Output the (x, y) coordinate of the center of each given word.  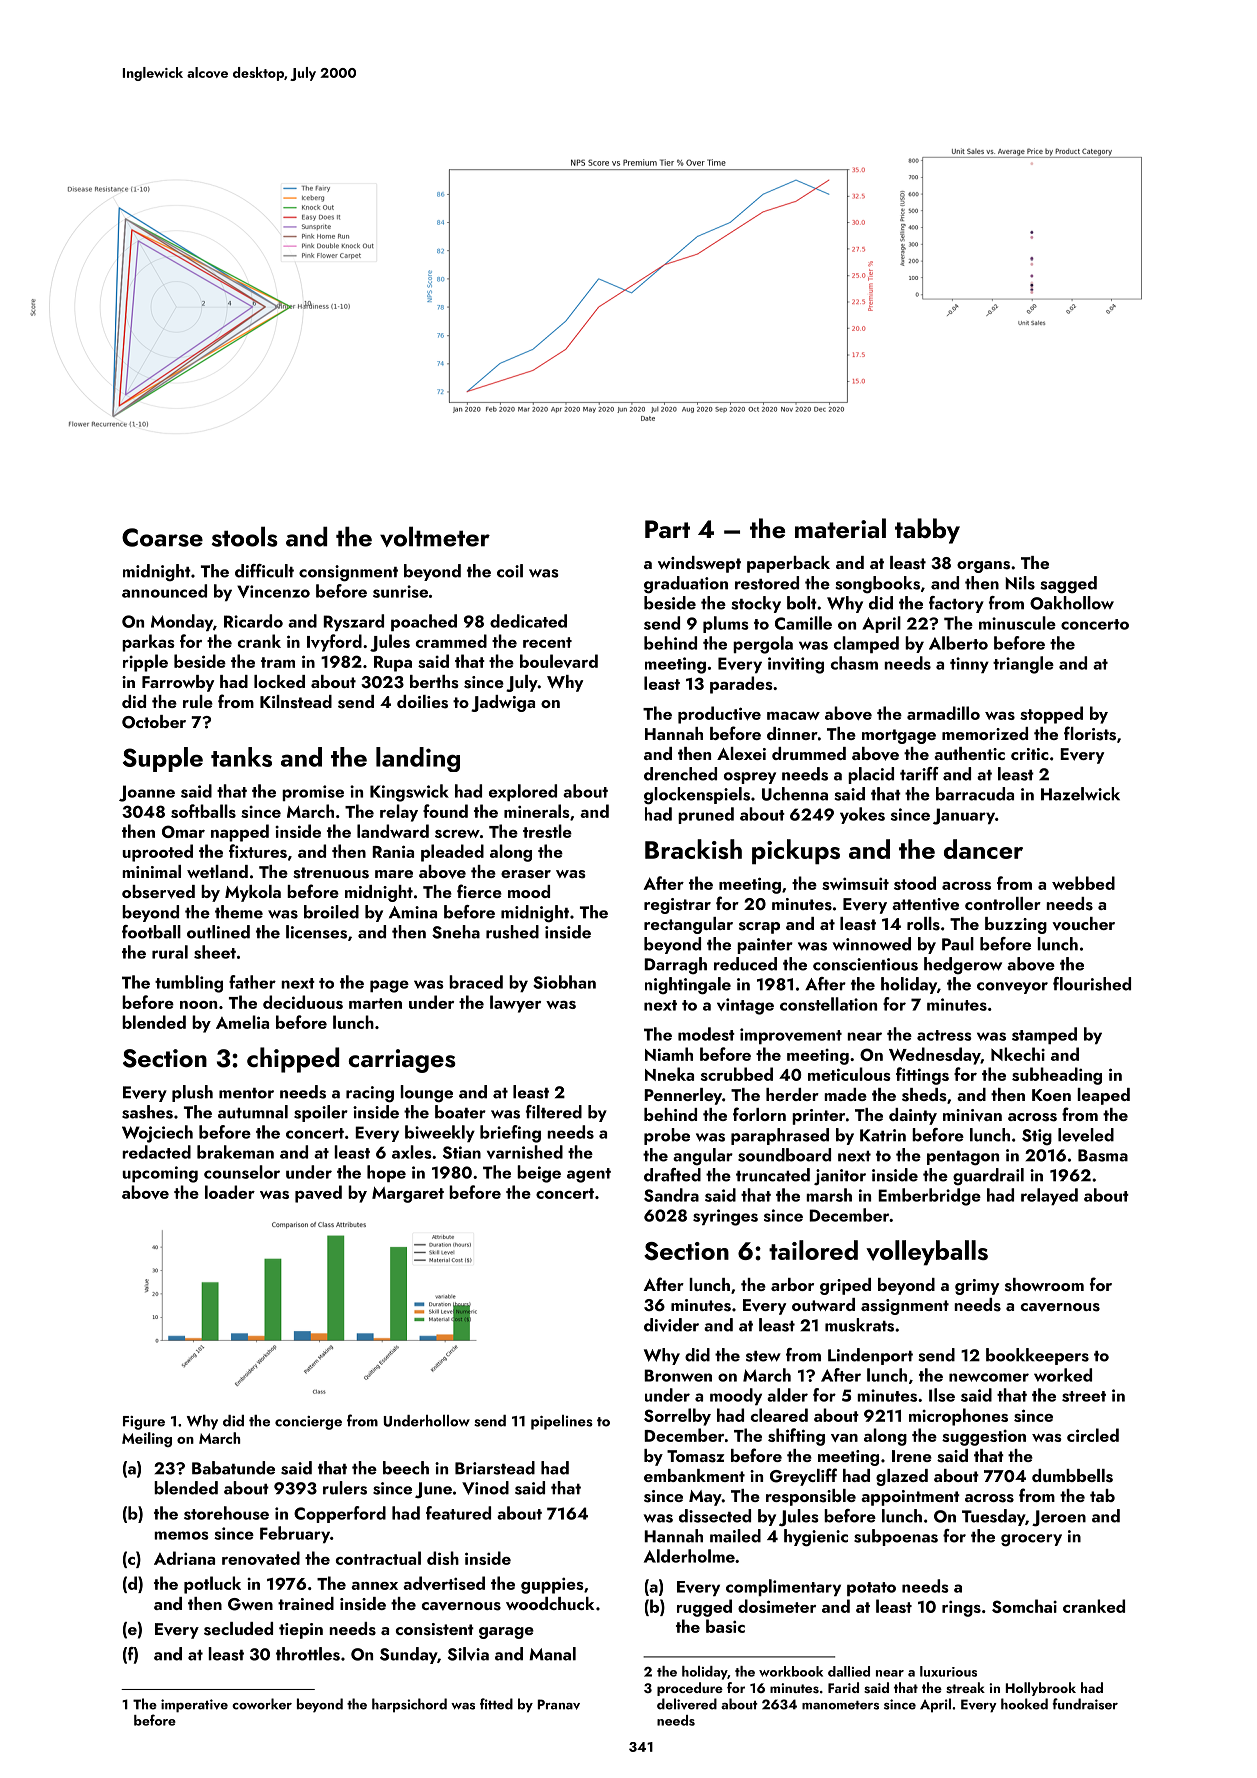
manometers (840, 1705)
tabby (927, 531)
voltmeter (435, 536)
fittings (922, 1076)
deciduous (303, 1002)
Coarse (162, 537)
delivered (687, 1704)
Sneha (456, 932)
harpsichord (409, 1705)
